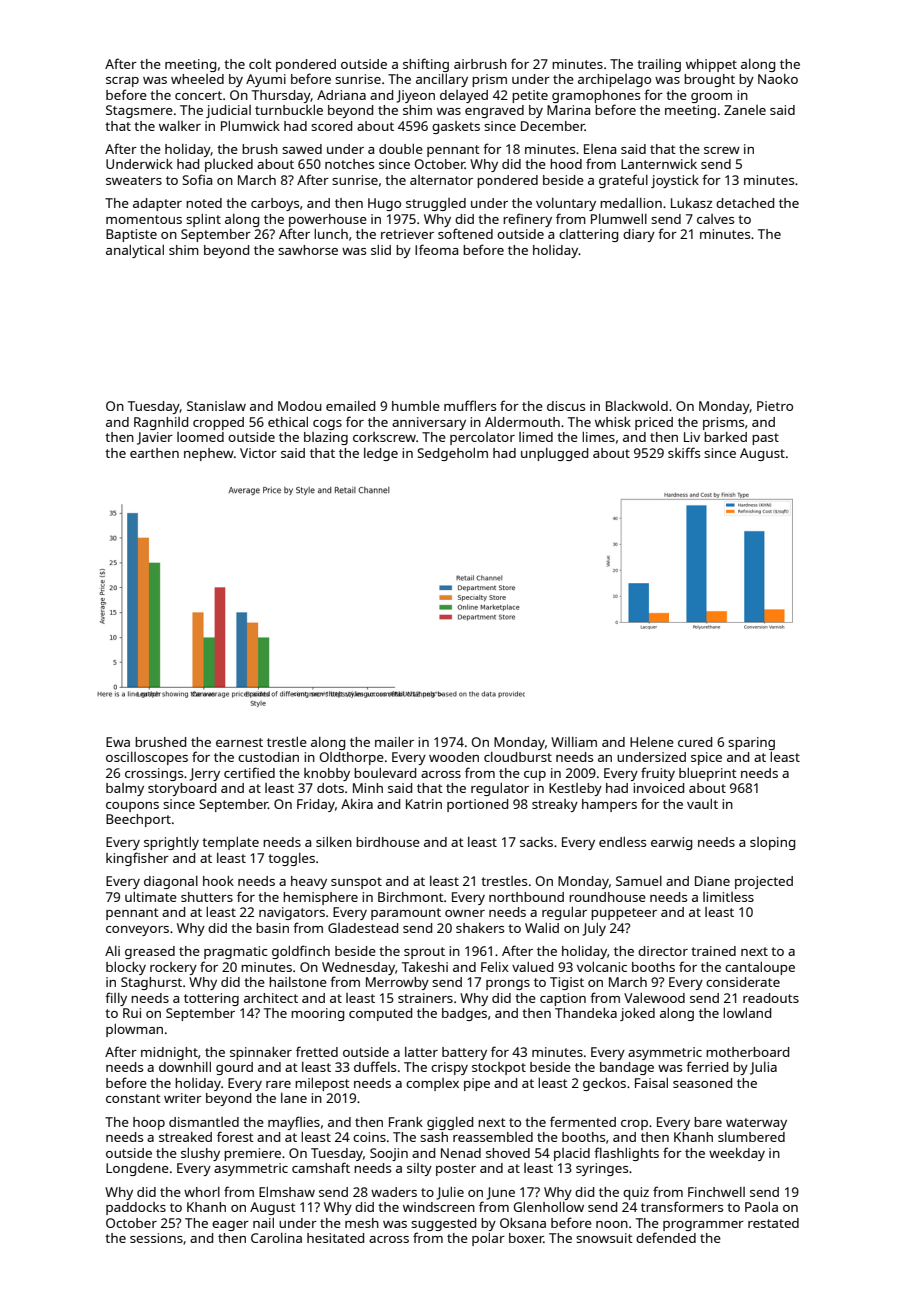 The image size is (908, 1316). Describe the element at coordinates (425, 998) in the image. I see `strainers` at that location.
